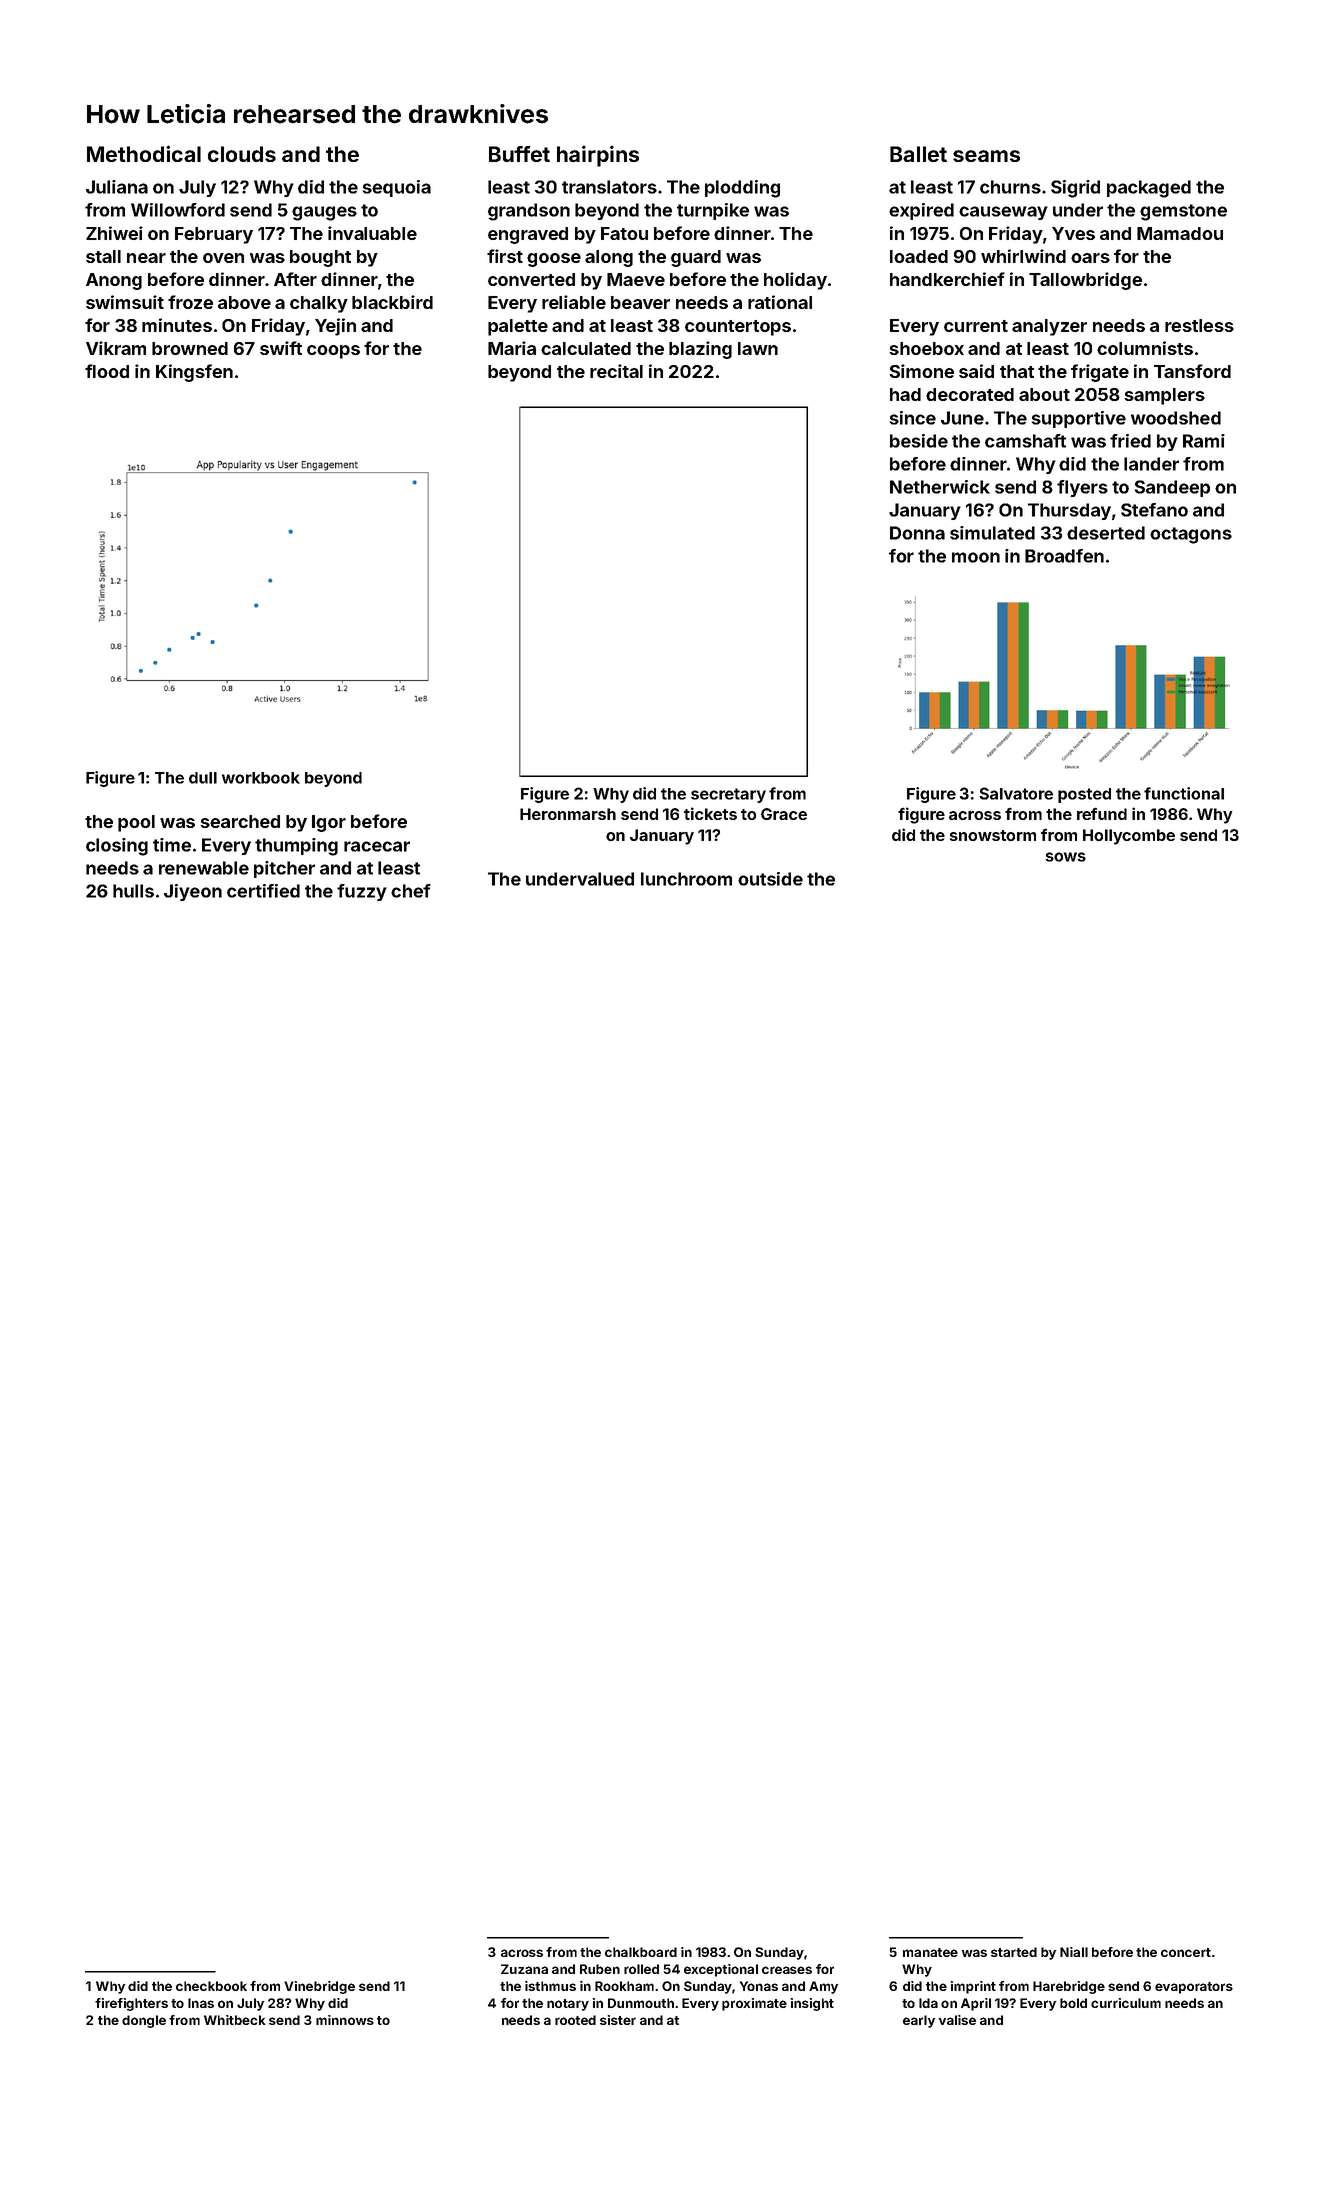  I want to click on concert, so click(1186, 1952).
